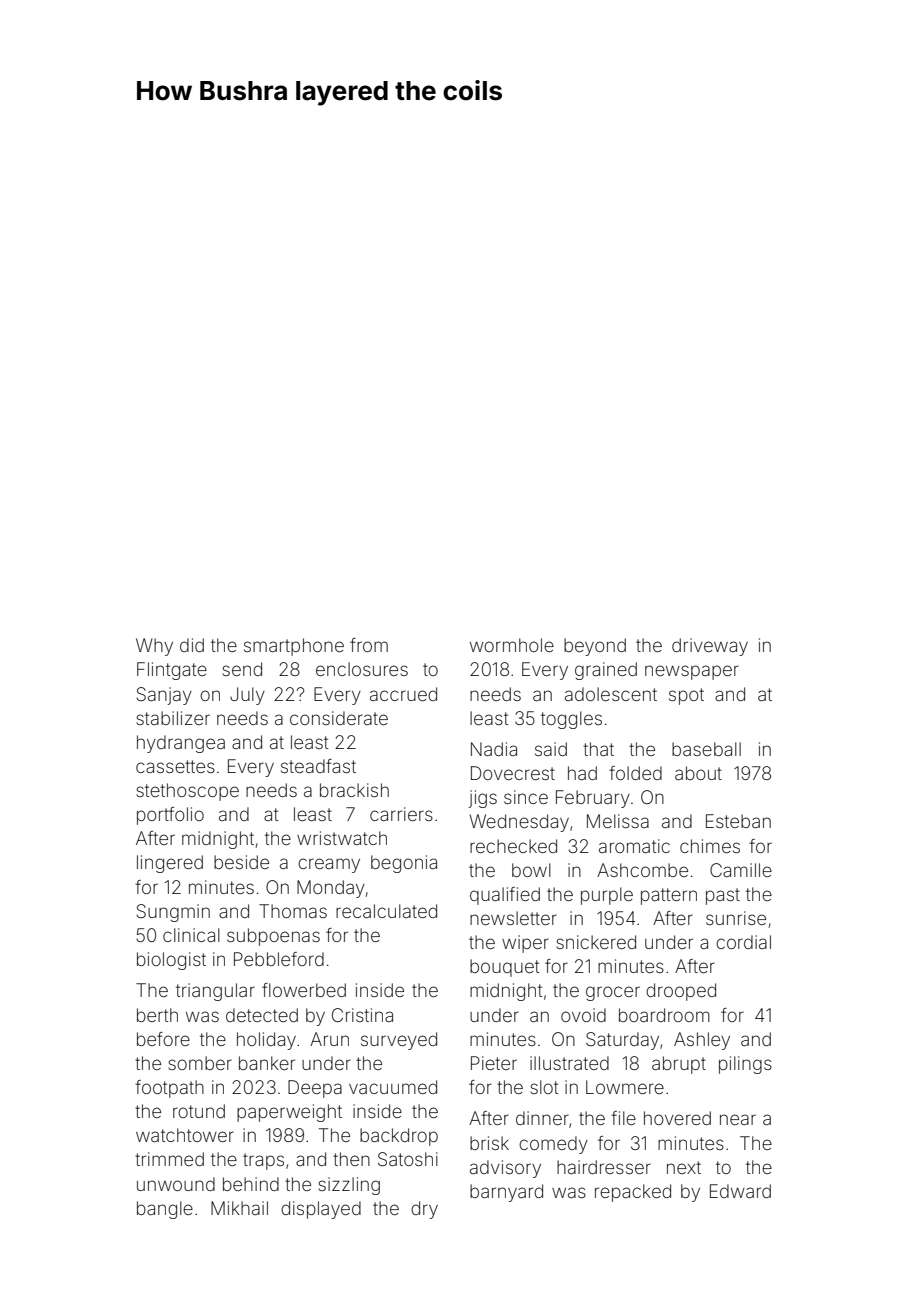 Image resolution: width=908 pixels, height=1316 pixels. Describe the element at coordinates (698, 773) in the page. I see `about` at that location.
